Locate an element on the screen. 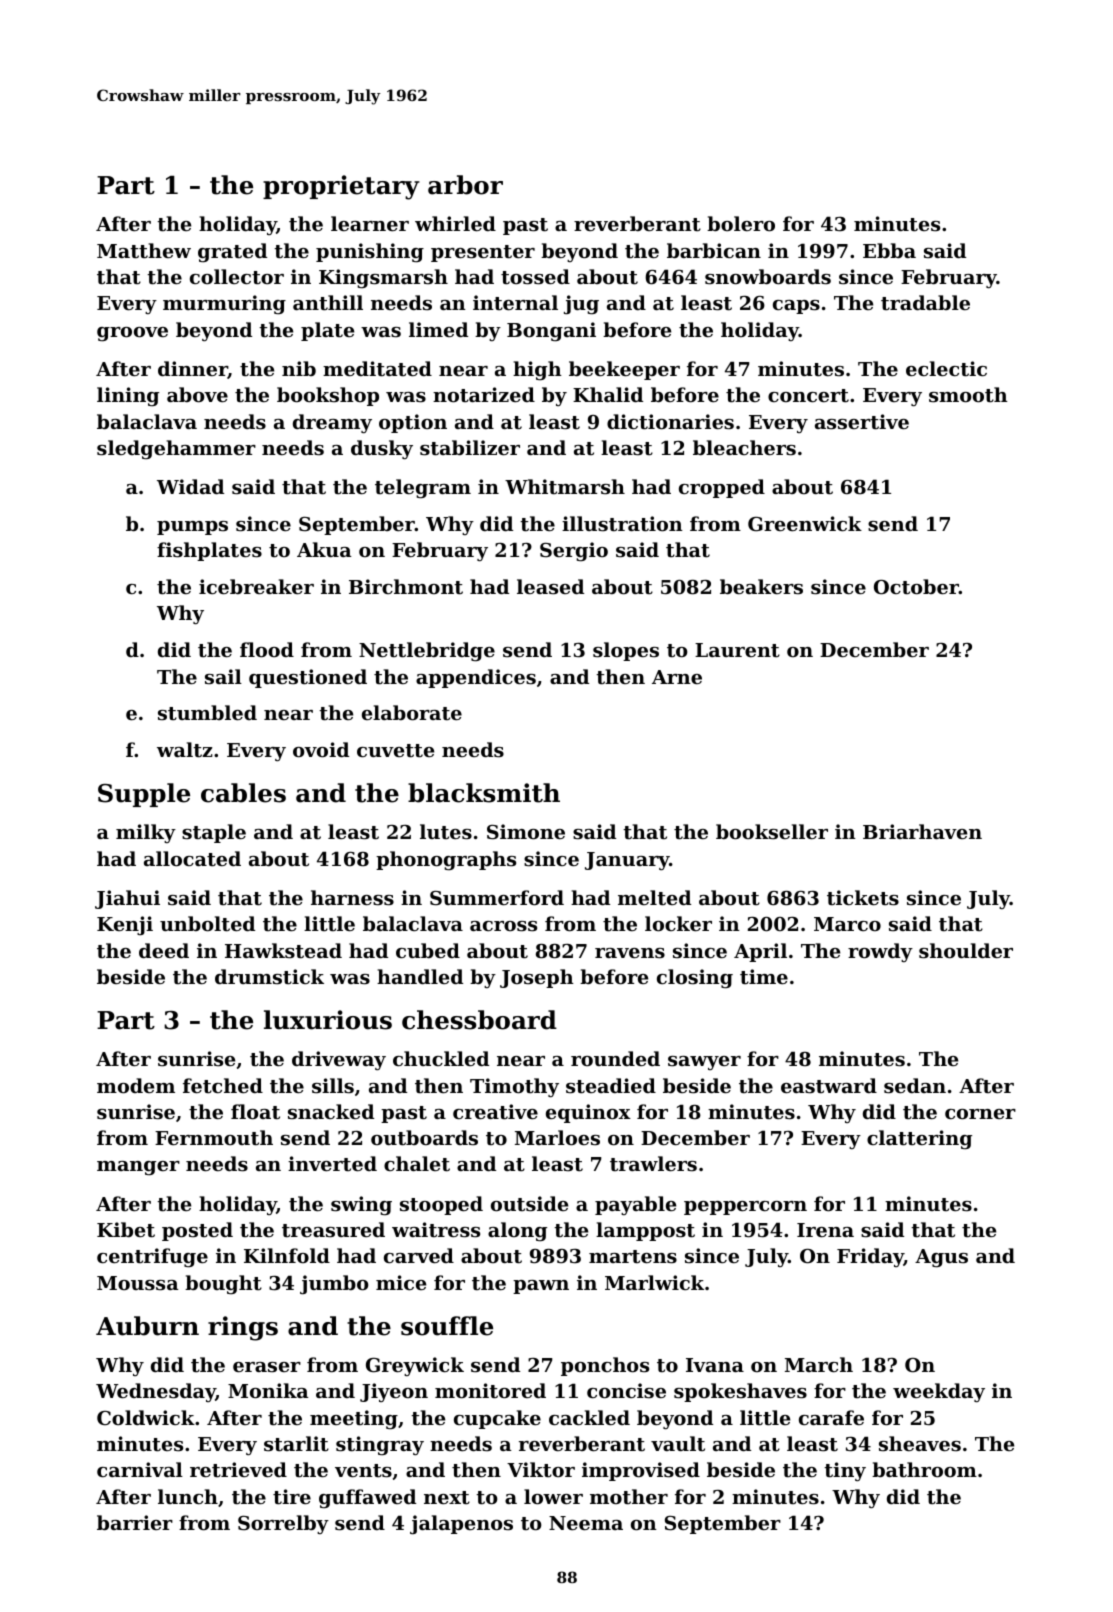 Image resolution: width=1113 pixels, height=1612 pixels. murmuring is located at coordinates (224, 305).
